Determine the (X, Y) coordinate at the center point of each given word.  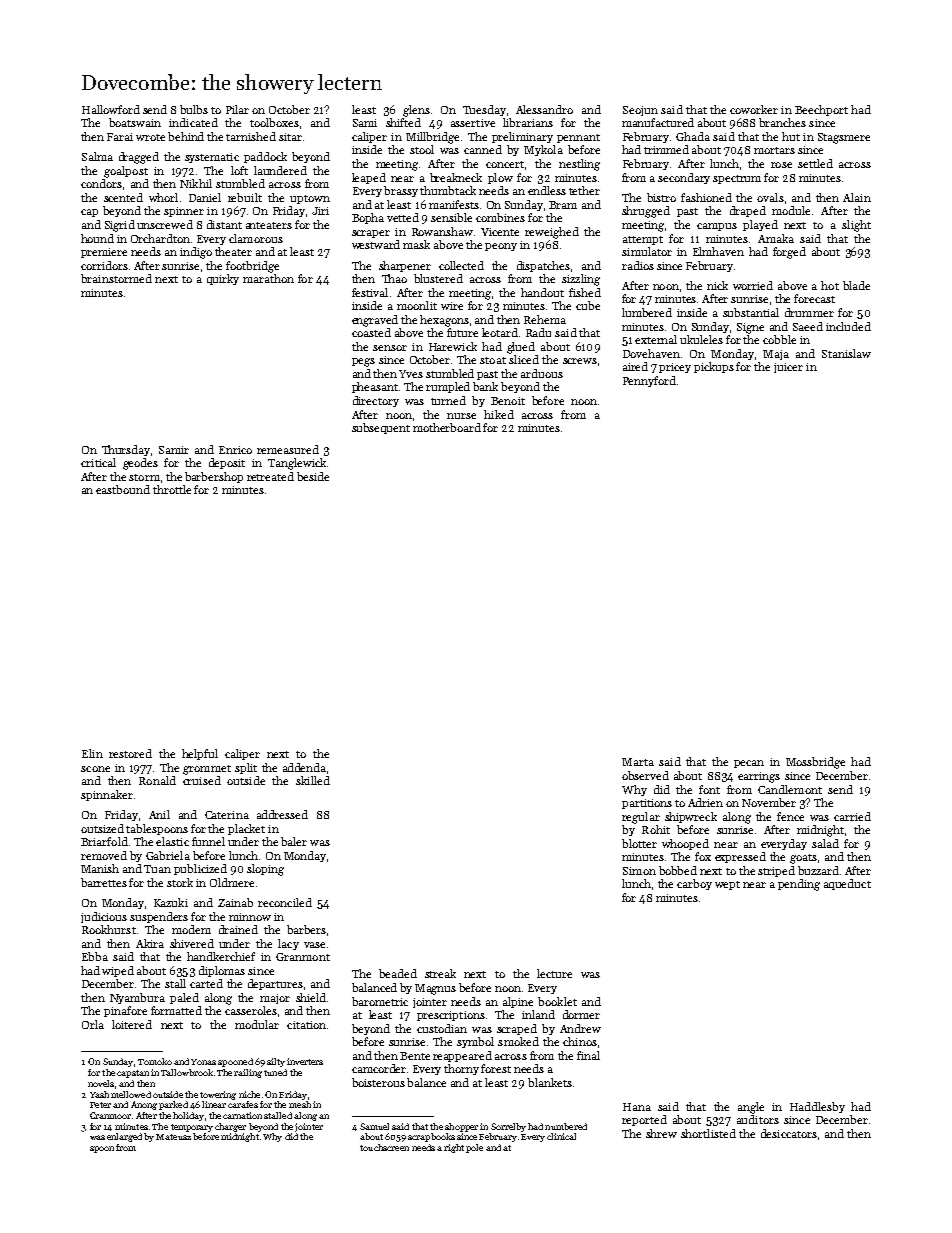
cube (588, 305)
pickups (714, 367)
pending (799, 885)
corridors (104, 265)
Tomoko (155, 1061)
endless (547, 190)
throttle (172, 489)
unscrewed (165, 224)
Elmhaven (718, 251)
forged (789, 253)
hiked (499, 414)
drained (238, 929)
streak (440, 973)
